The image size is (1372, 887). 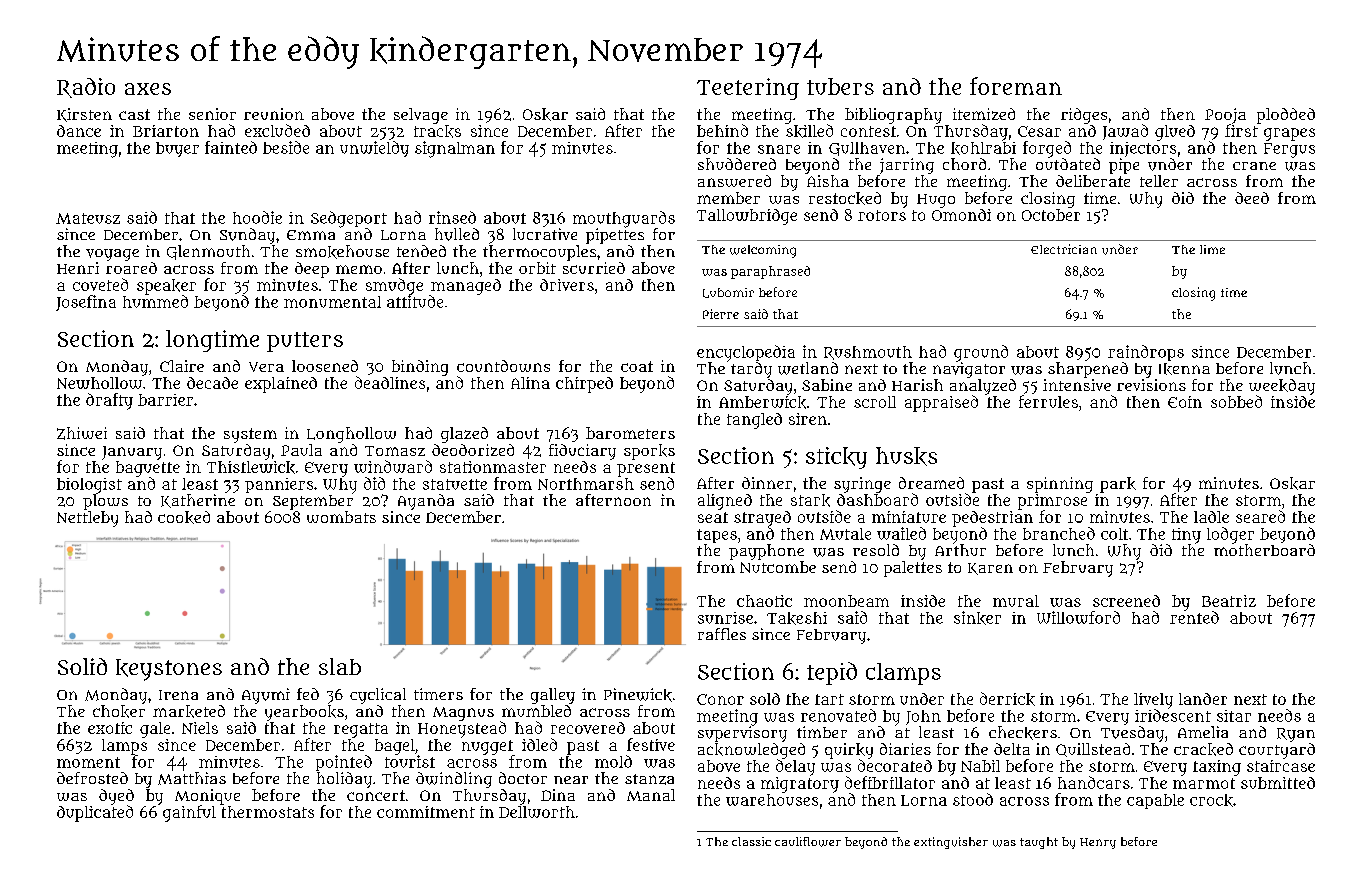 What do you see at coordinates (340, 666) in the page?
I see `slab` at bounding box center [340, 666].
